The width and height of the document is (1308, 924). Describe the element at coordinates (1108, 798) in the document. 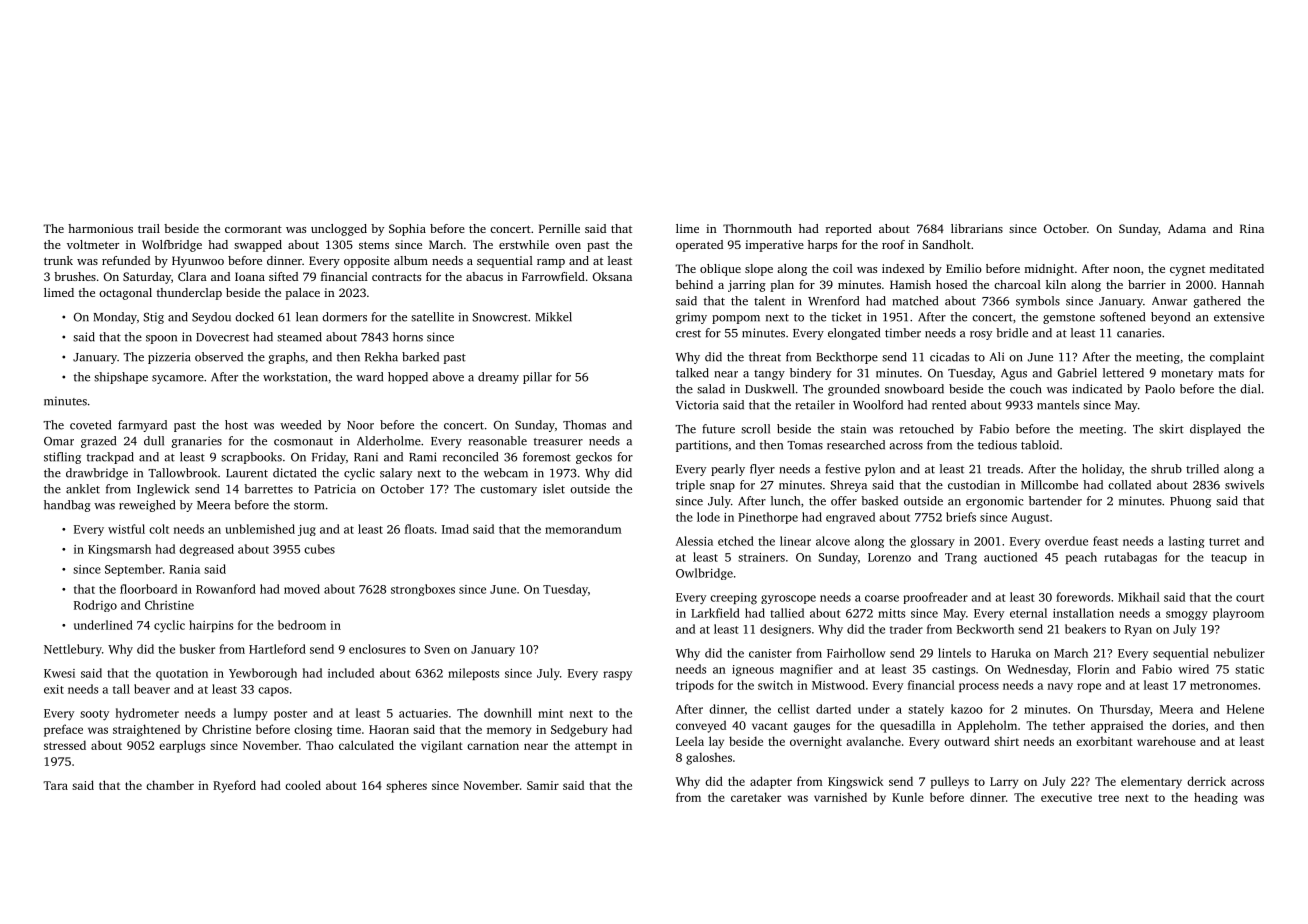

I see `tree` at that location.
